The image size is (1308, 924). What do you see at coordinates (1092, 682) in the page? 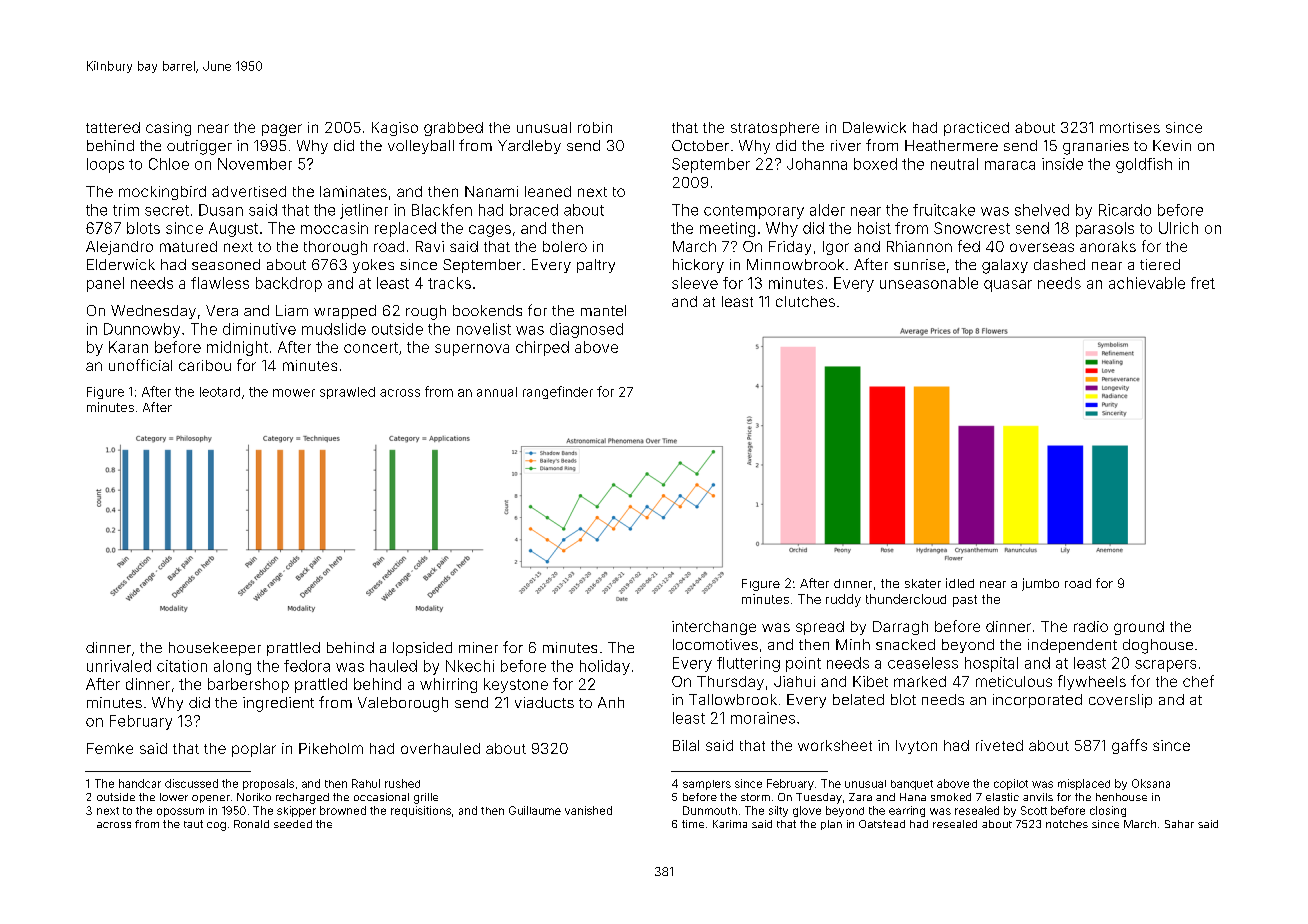
I see `flywheels` at bounding box center [1092, 682].
